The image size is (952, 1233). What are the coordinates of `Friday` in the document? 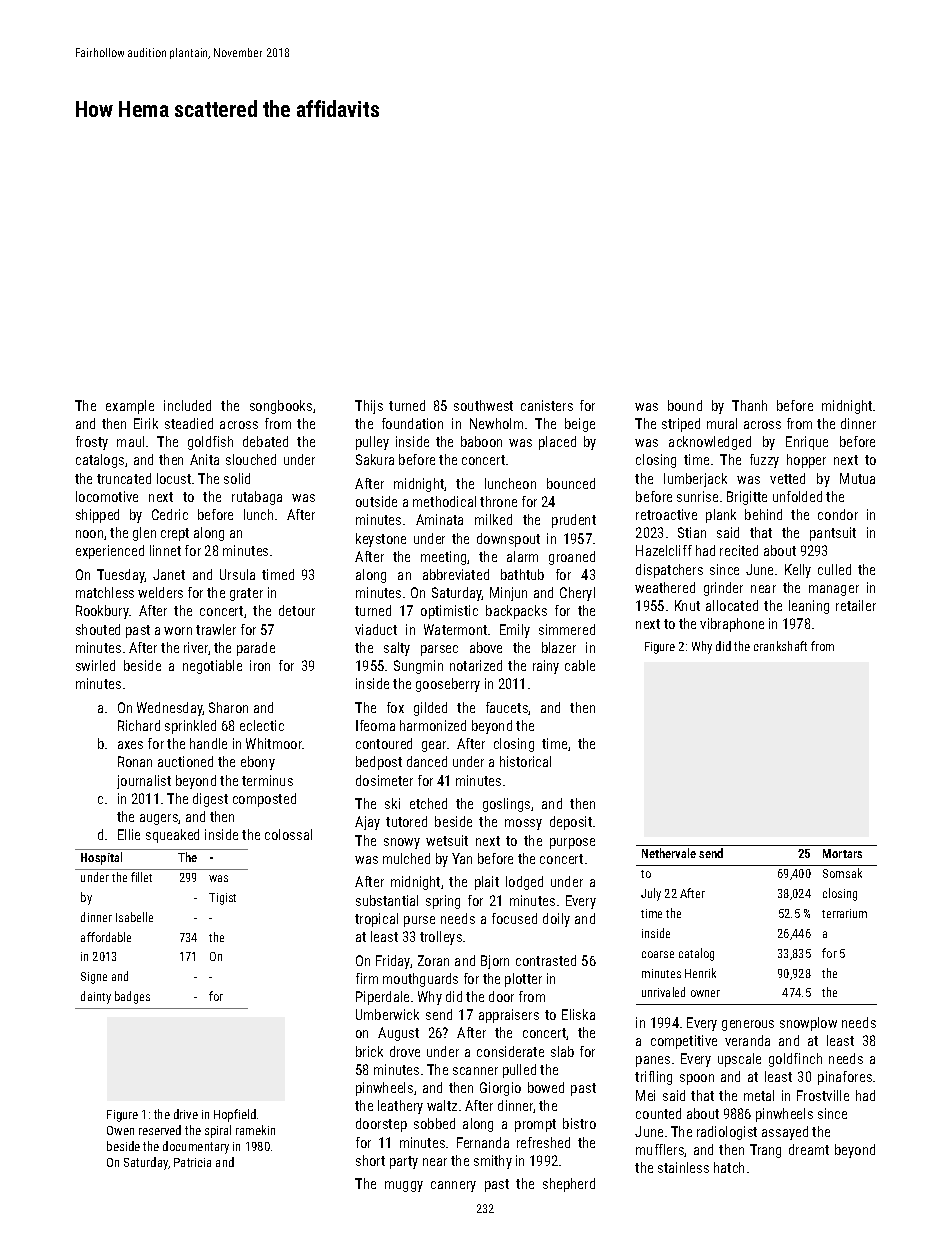 It's located at (393, 962).
